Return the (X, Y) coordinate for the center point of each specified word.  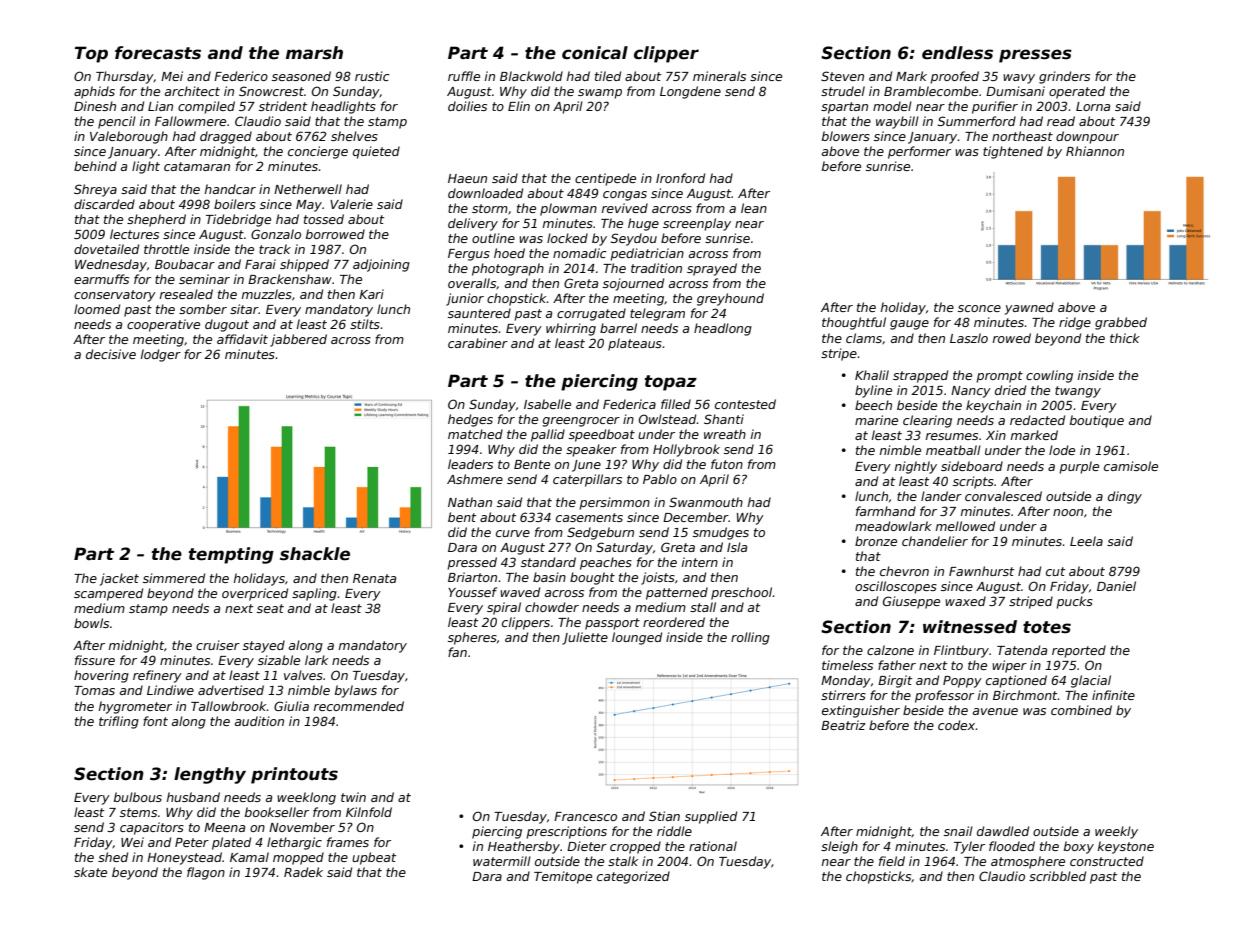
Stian (664, 816)
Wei (132, 842)
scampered (108, 594)
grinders (1064, 77)
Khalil (872, 375)
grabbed (1121, 323)
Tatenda (1022, 650)
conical (595, 53)
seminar (204, 279)
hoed (509, 253)
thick (1125, 338)
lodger (161, 355)
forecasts (158, 53)
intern (700, 562)
